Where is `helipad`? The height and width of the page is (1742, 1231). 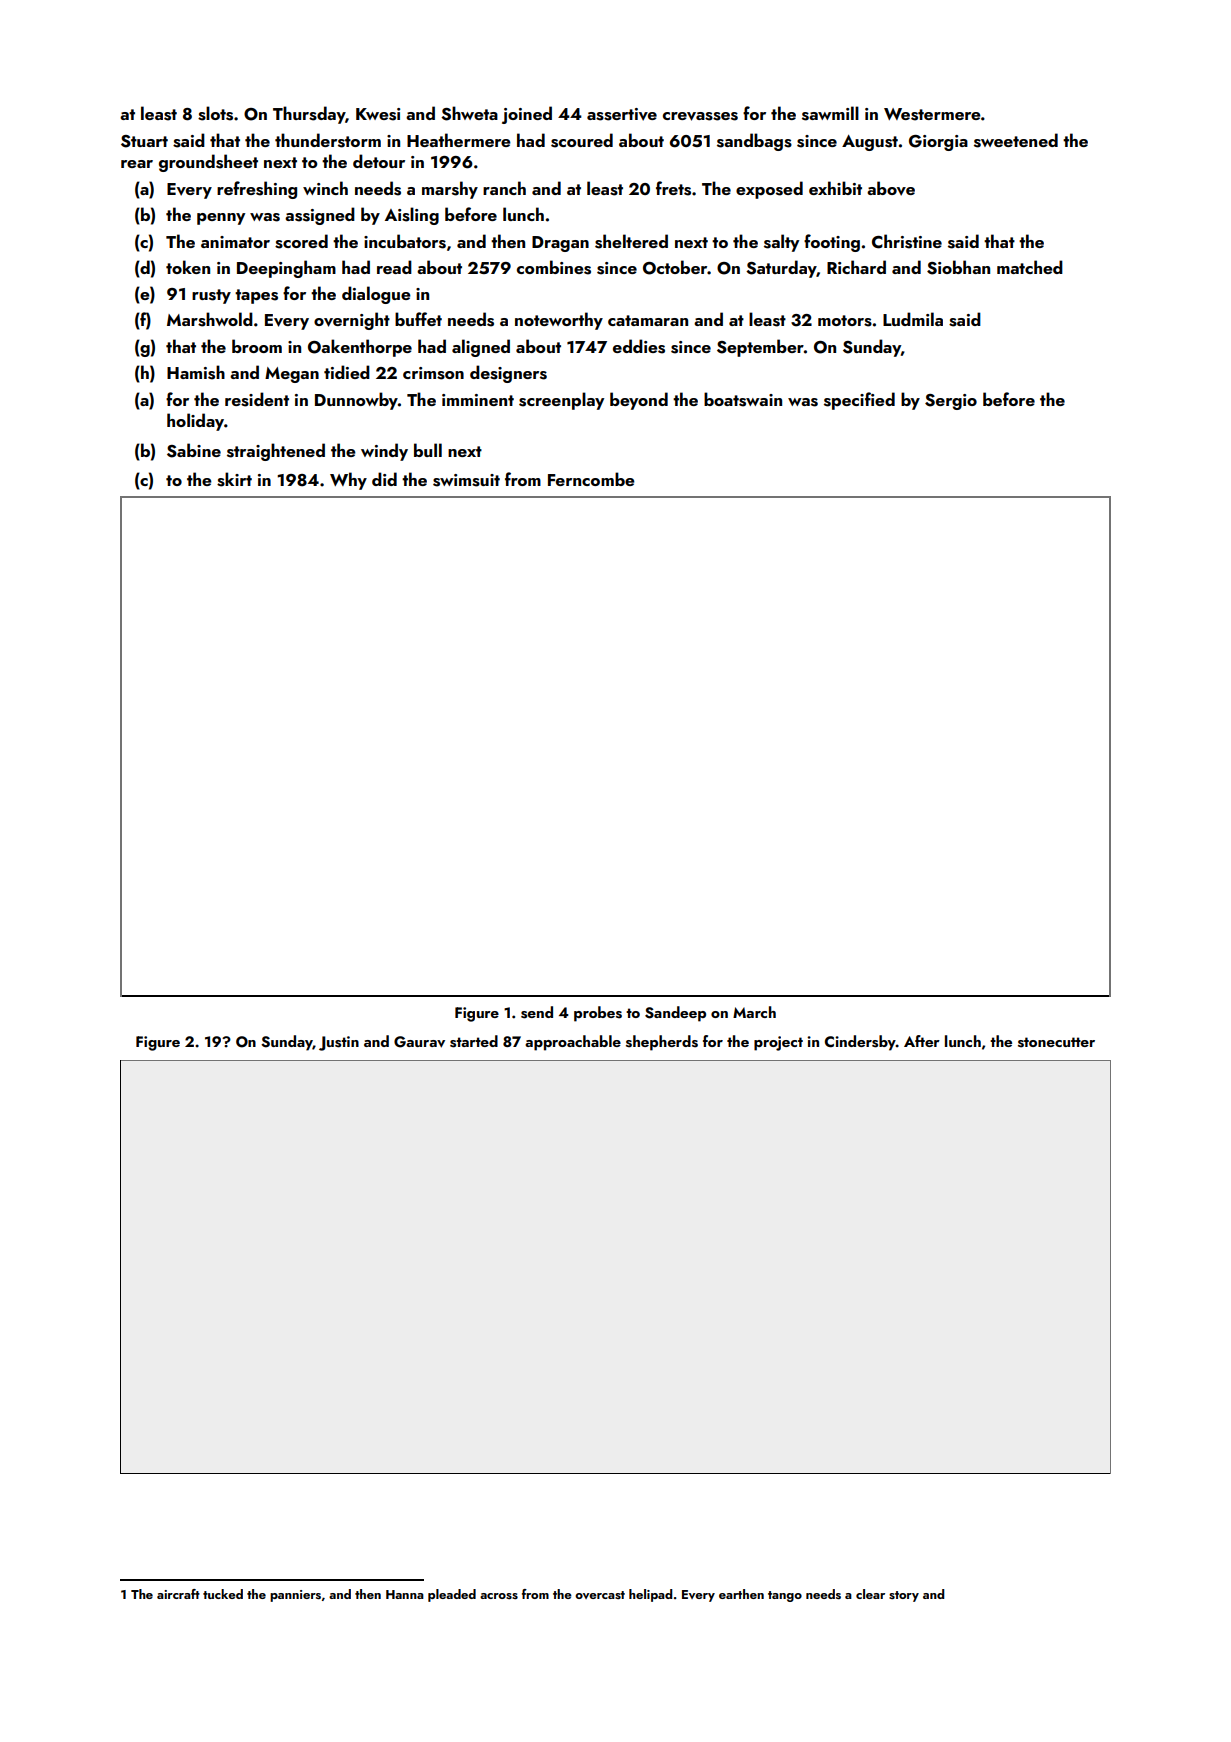
helipad is located at coordinates (650, 1595).
